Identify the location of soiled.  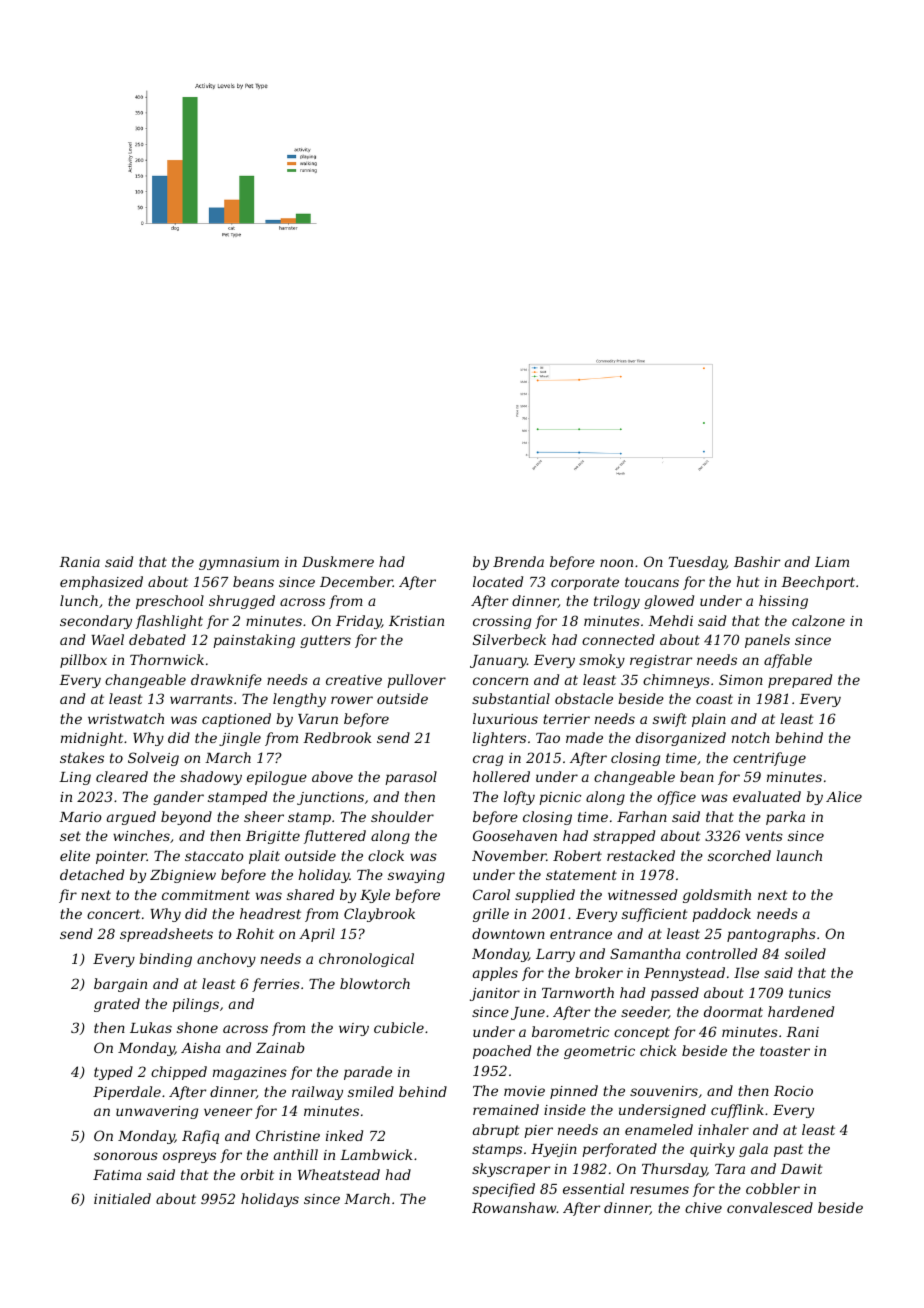
(805, 953).
